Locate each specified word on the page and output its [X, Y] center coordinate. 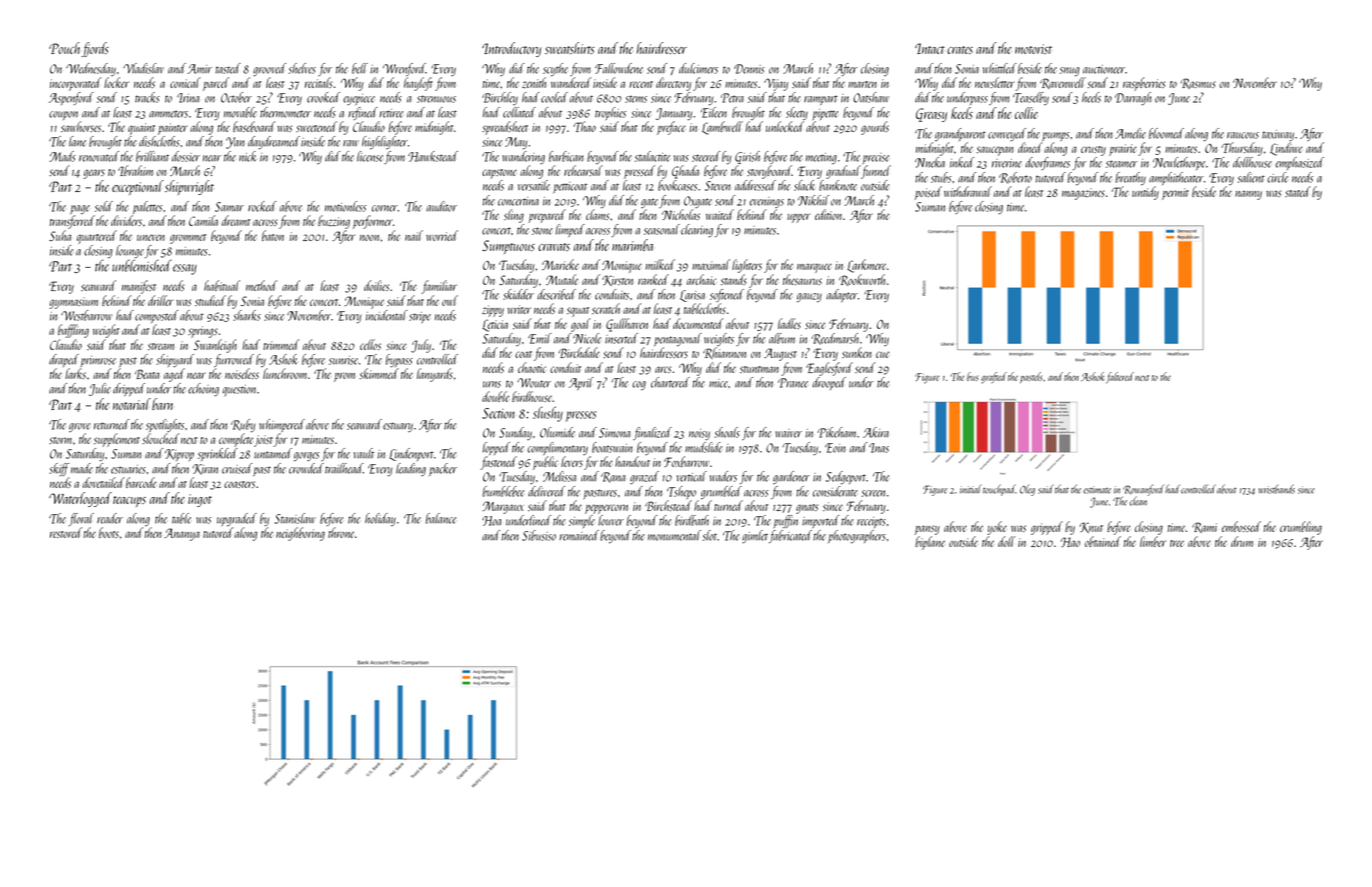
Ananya [182, 534]
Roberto [1015, 178]
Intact [930, 48]
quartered [97, 237]
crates [960, 50]
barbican [566, 156]
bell [360, 68]
